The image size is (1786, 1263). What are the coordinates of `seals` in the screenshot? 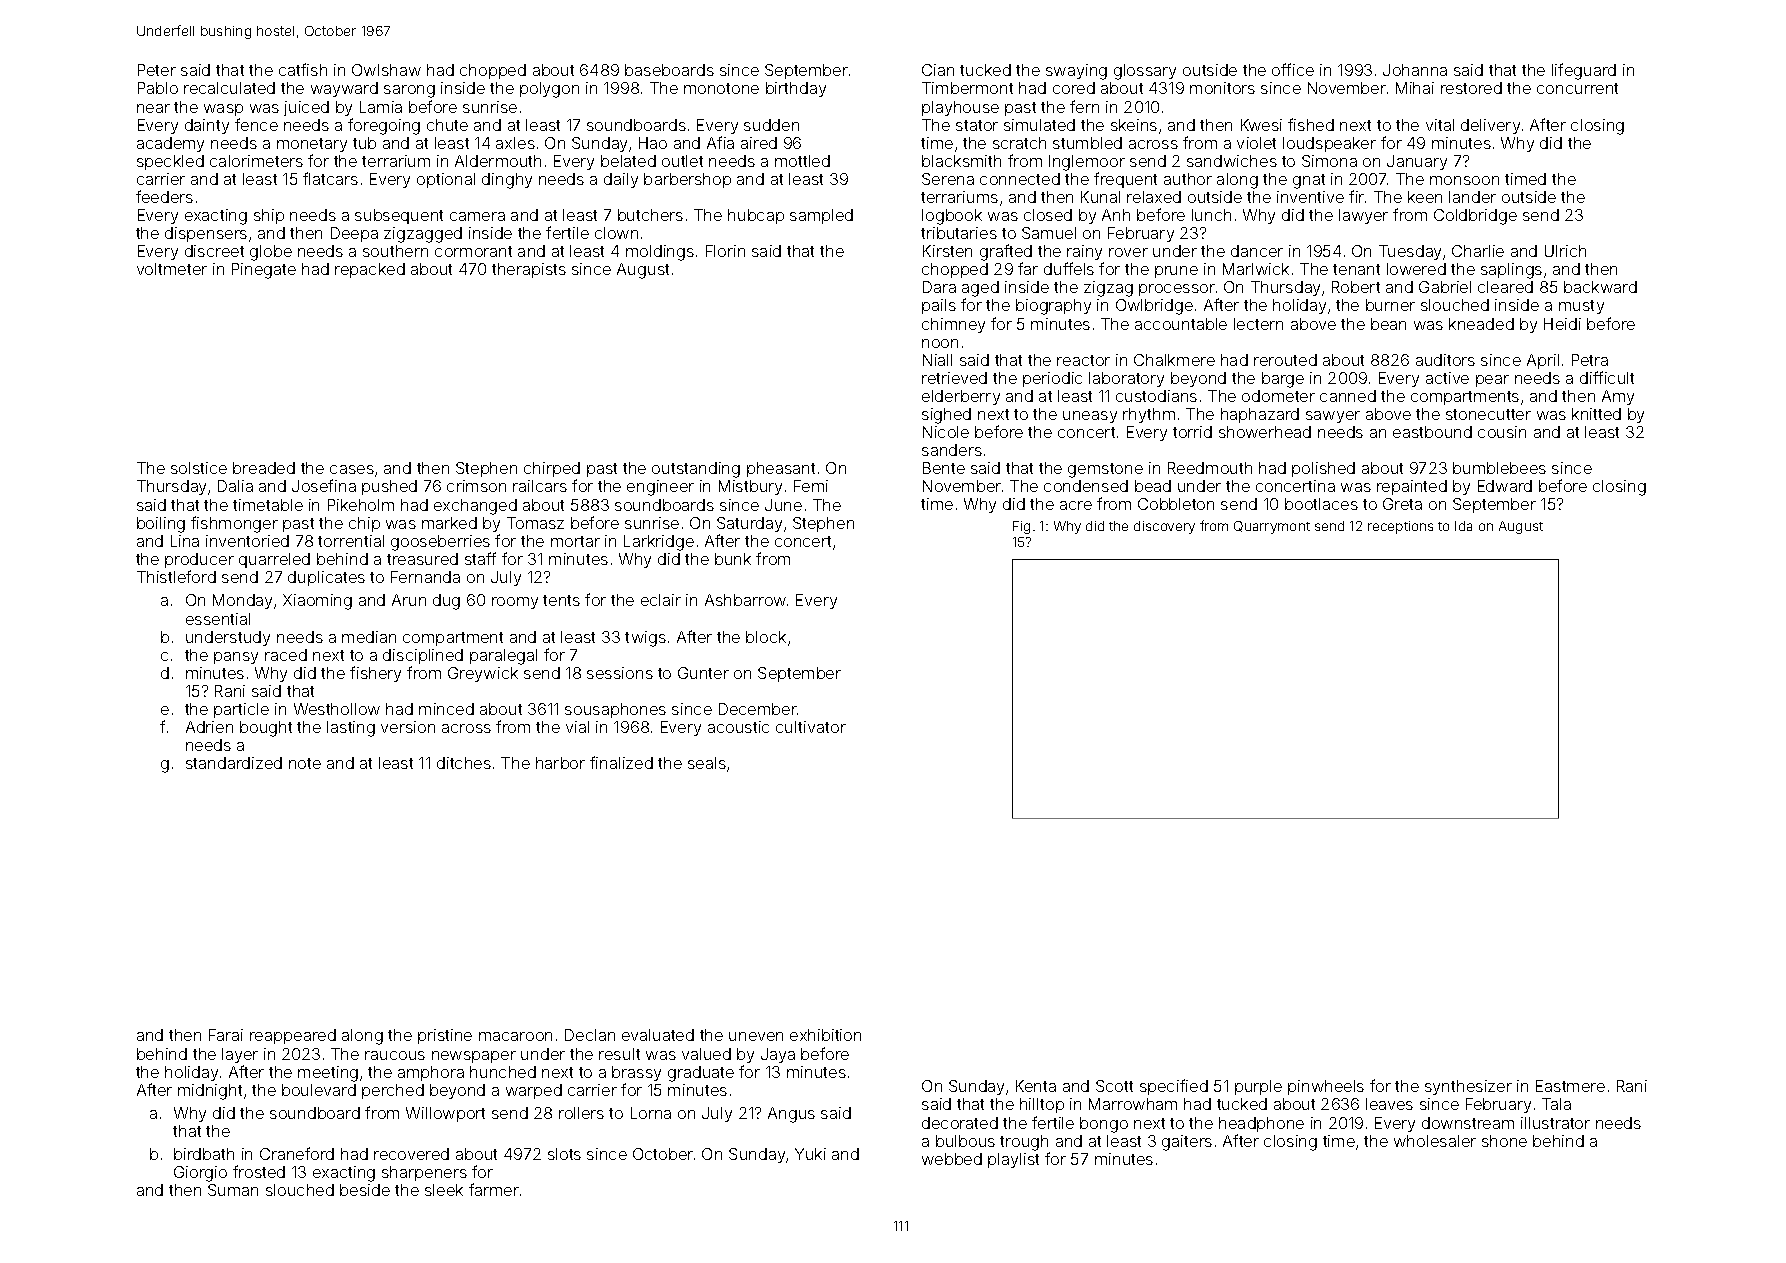 It's located at (707, 763).
